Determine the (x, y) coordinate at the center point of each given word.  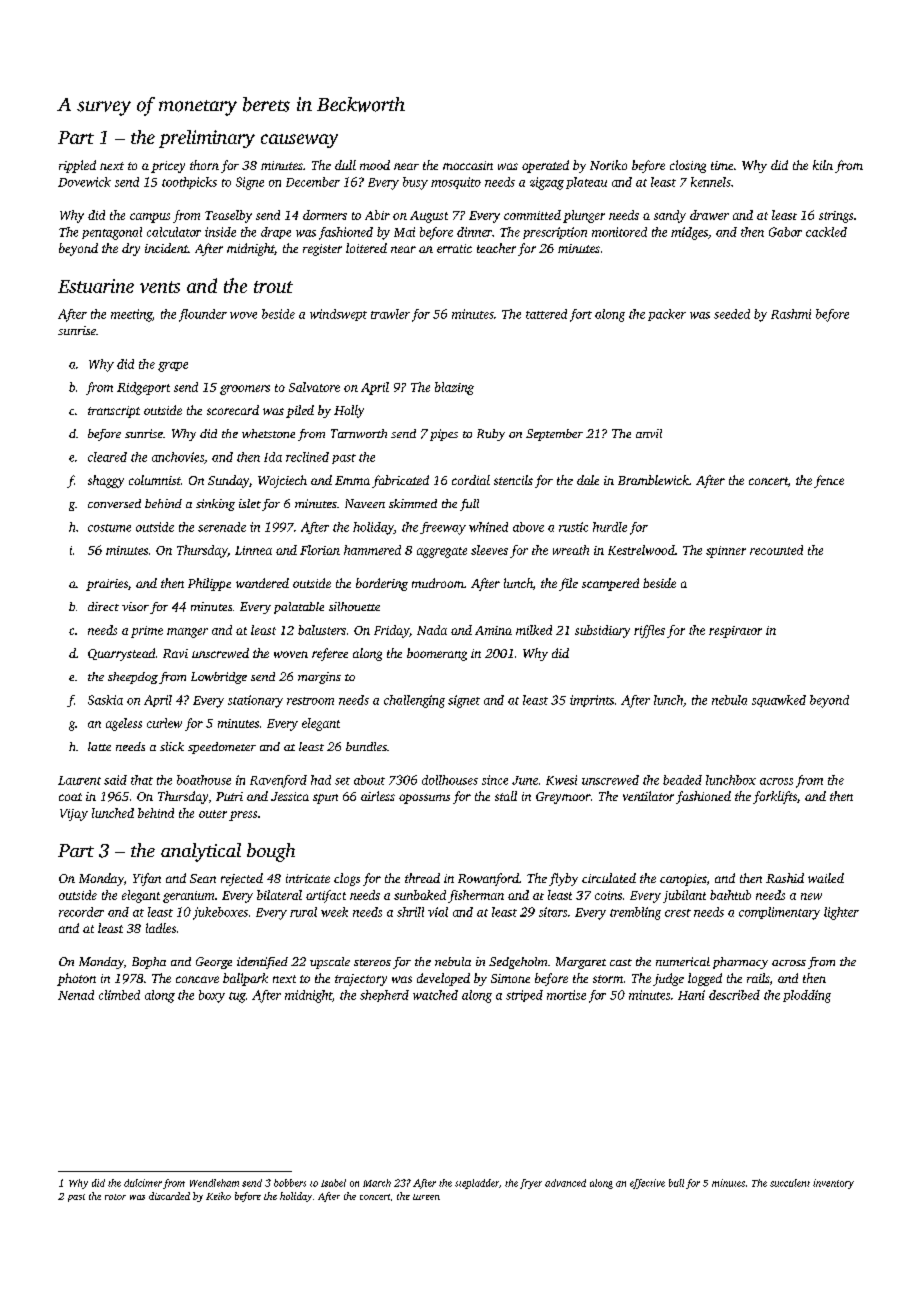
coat (70, 797)
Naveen (365, 503)
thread (422, 878)
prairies (107, 585)
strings (836, 217)
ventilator (648, 796)
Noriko (608, 165)
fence (829, 481)
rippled (77, 166)
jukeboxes (220, 913)
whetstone (268, 433)
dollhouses (450, 780)
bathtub (730, 895)
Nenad (76, 995)
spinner (726, 552)
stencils (513, 480)
